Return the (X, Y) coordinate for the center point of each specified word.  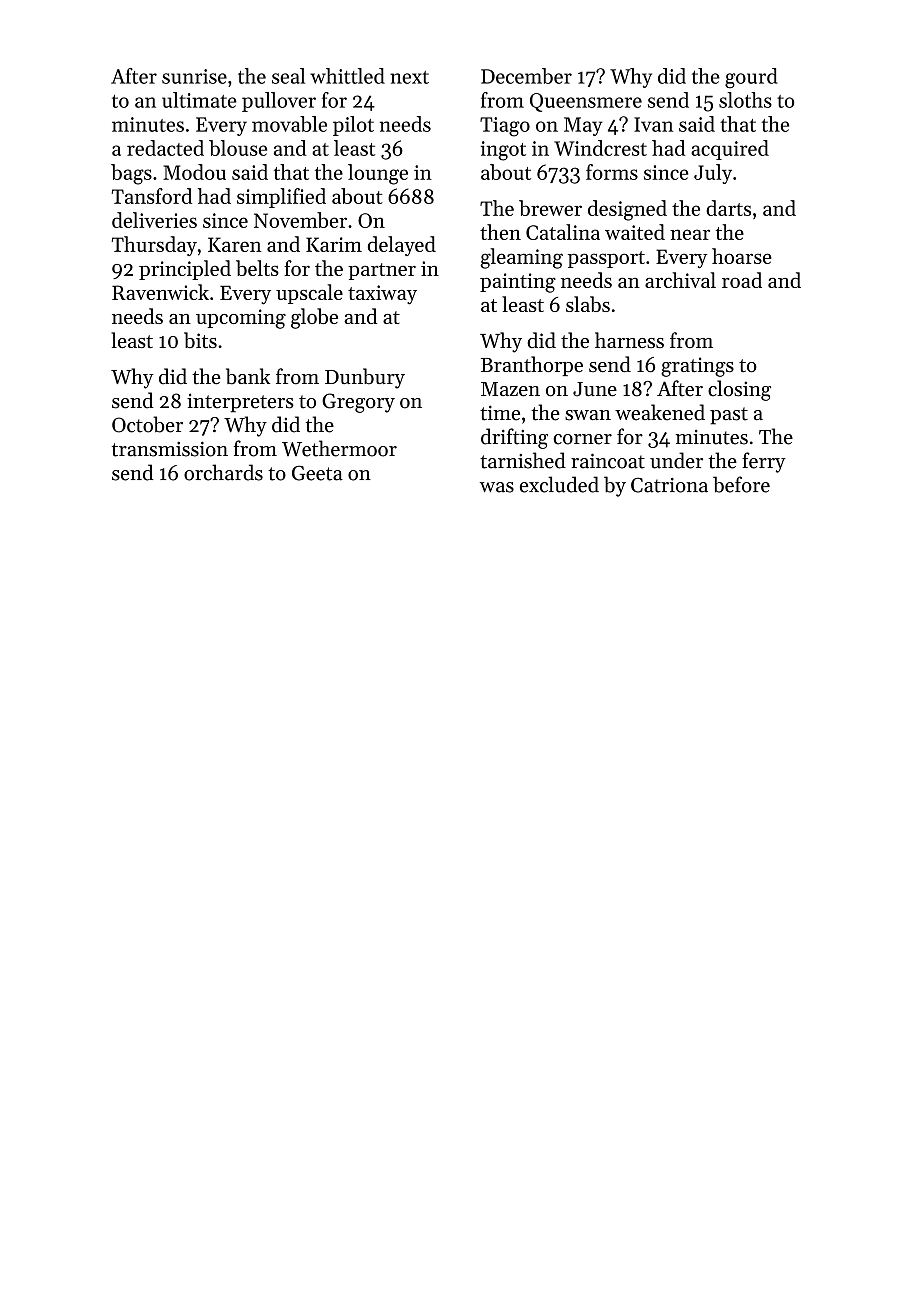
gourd (751, 78)
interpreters (240, 403)
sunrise (194, 76)
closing (739, 390)
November (300, 220)
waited (635, 232)
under (676, 460)
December (526, 76)
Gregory (358, 403)
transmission (170, 449)
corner (582, 439)
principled (185, 270)
